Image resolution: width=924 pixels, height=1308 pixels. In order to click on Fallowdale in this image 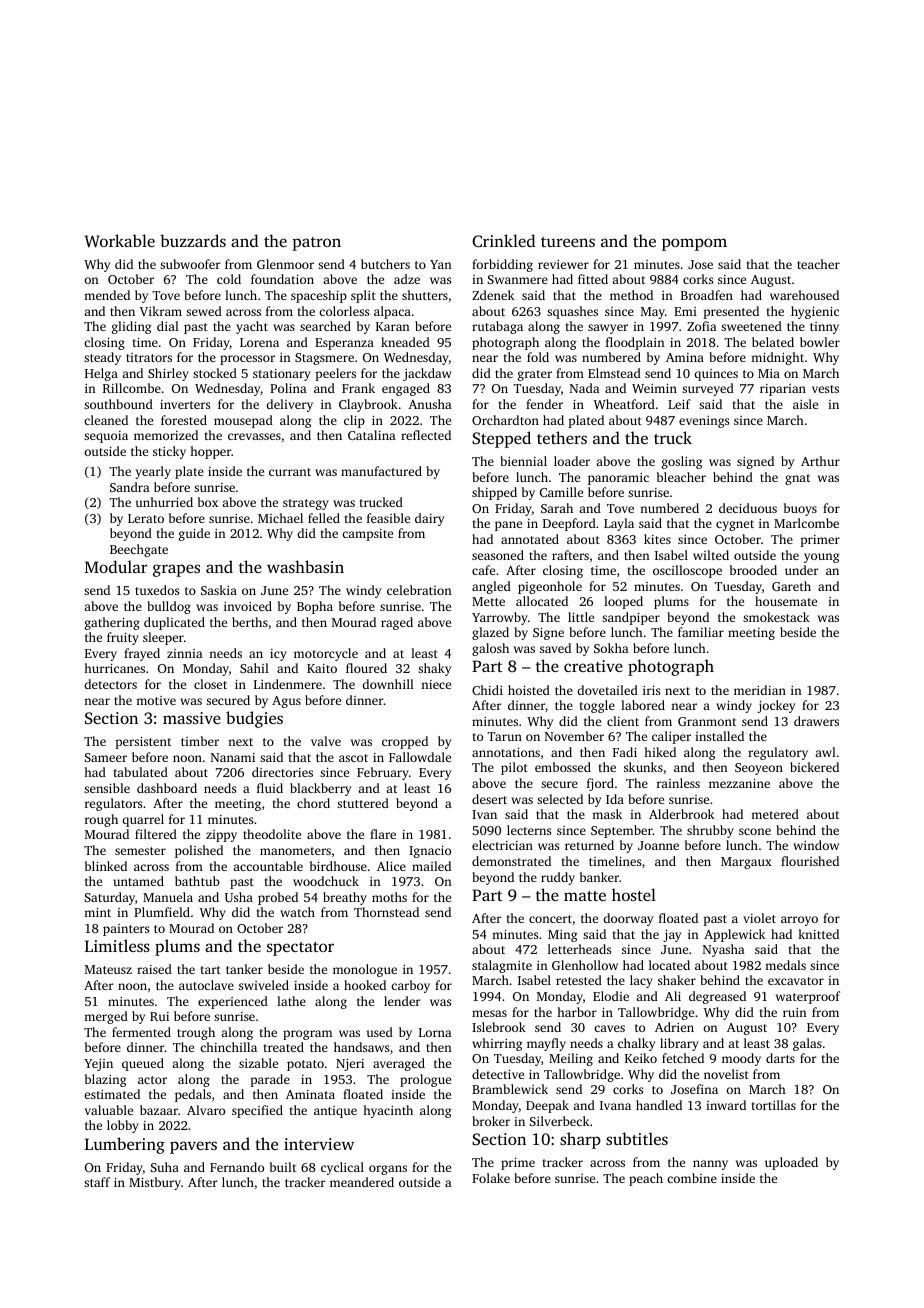, I will do `click(420, 757)`.
